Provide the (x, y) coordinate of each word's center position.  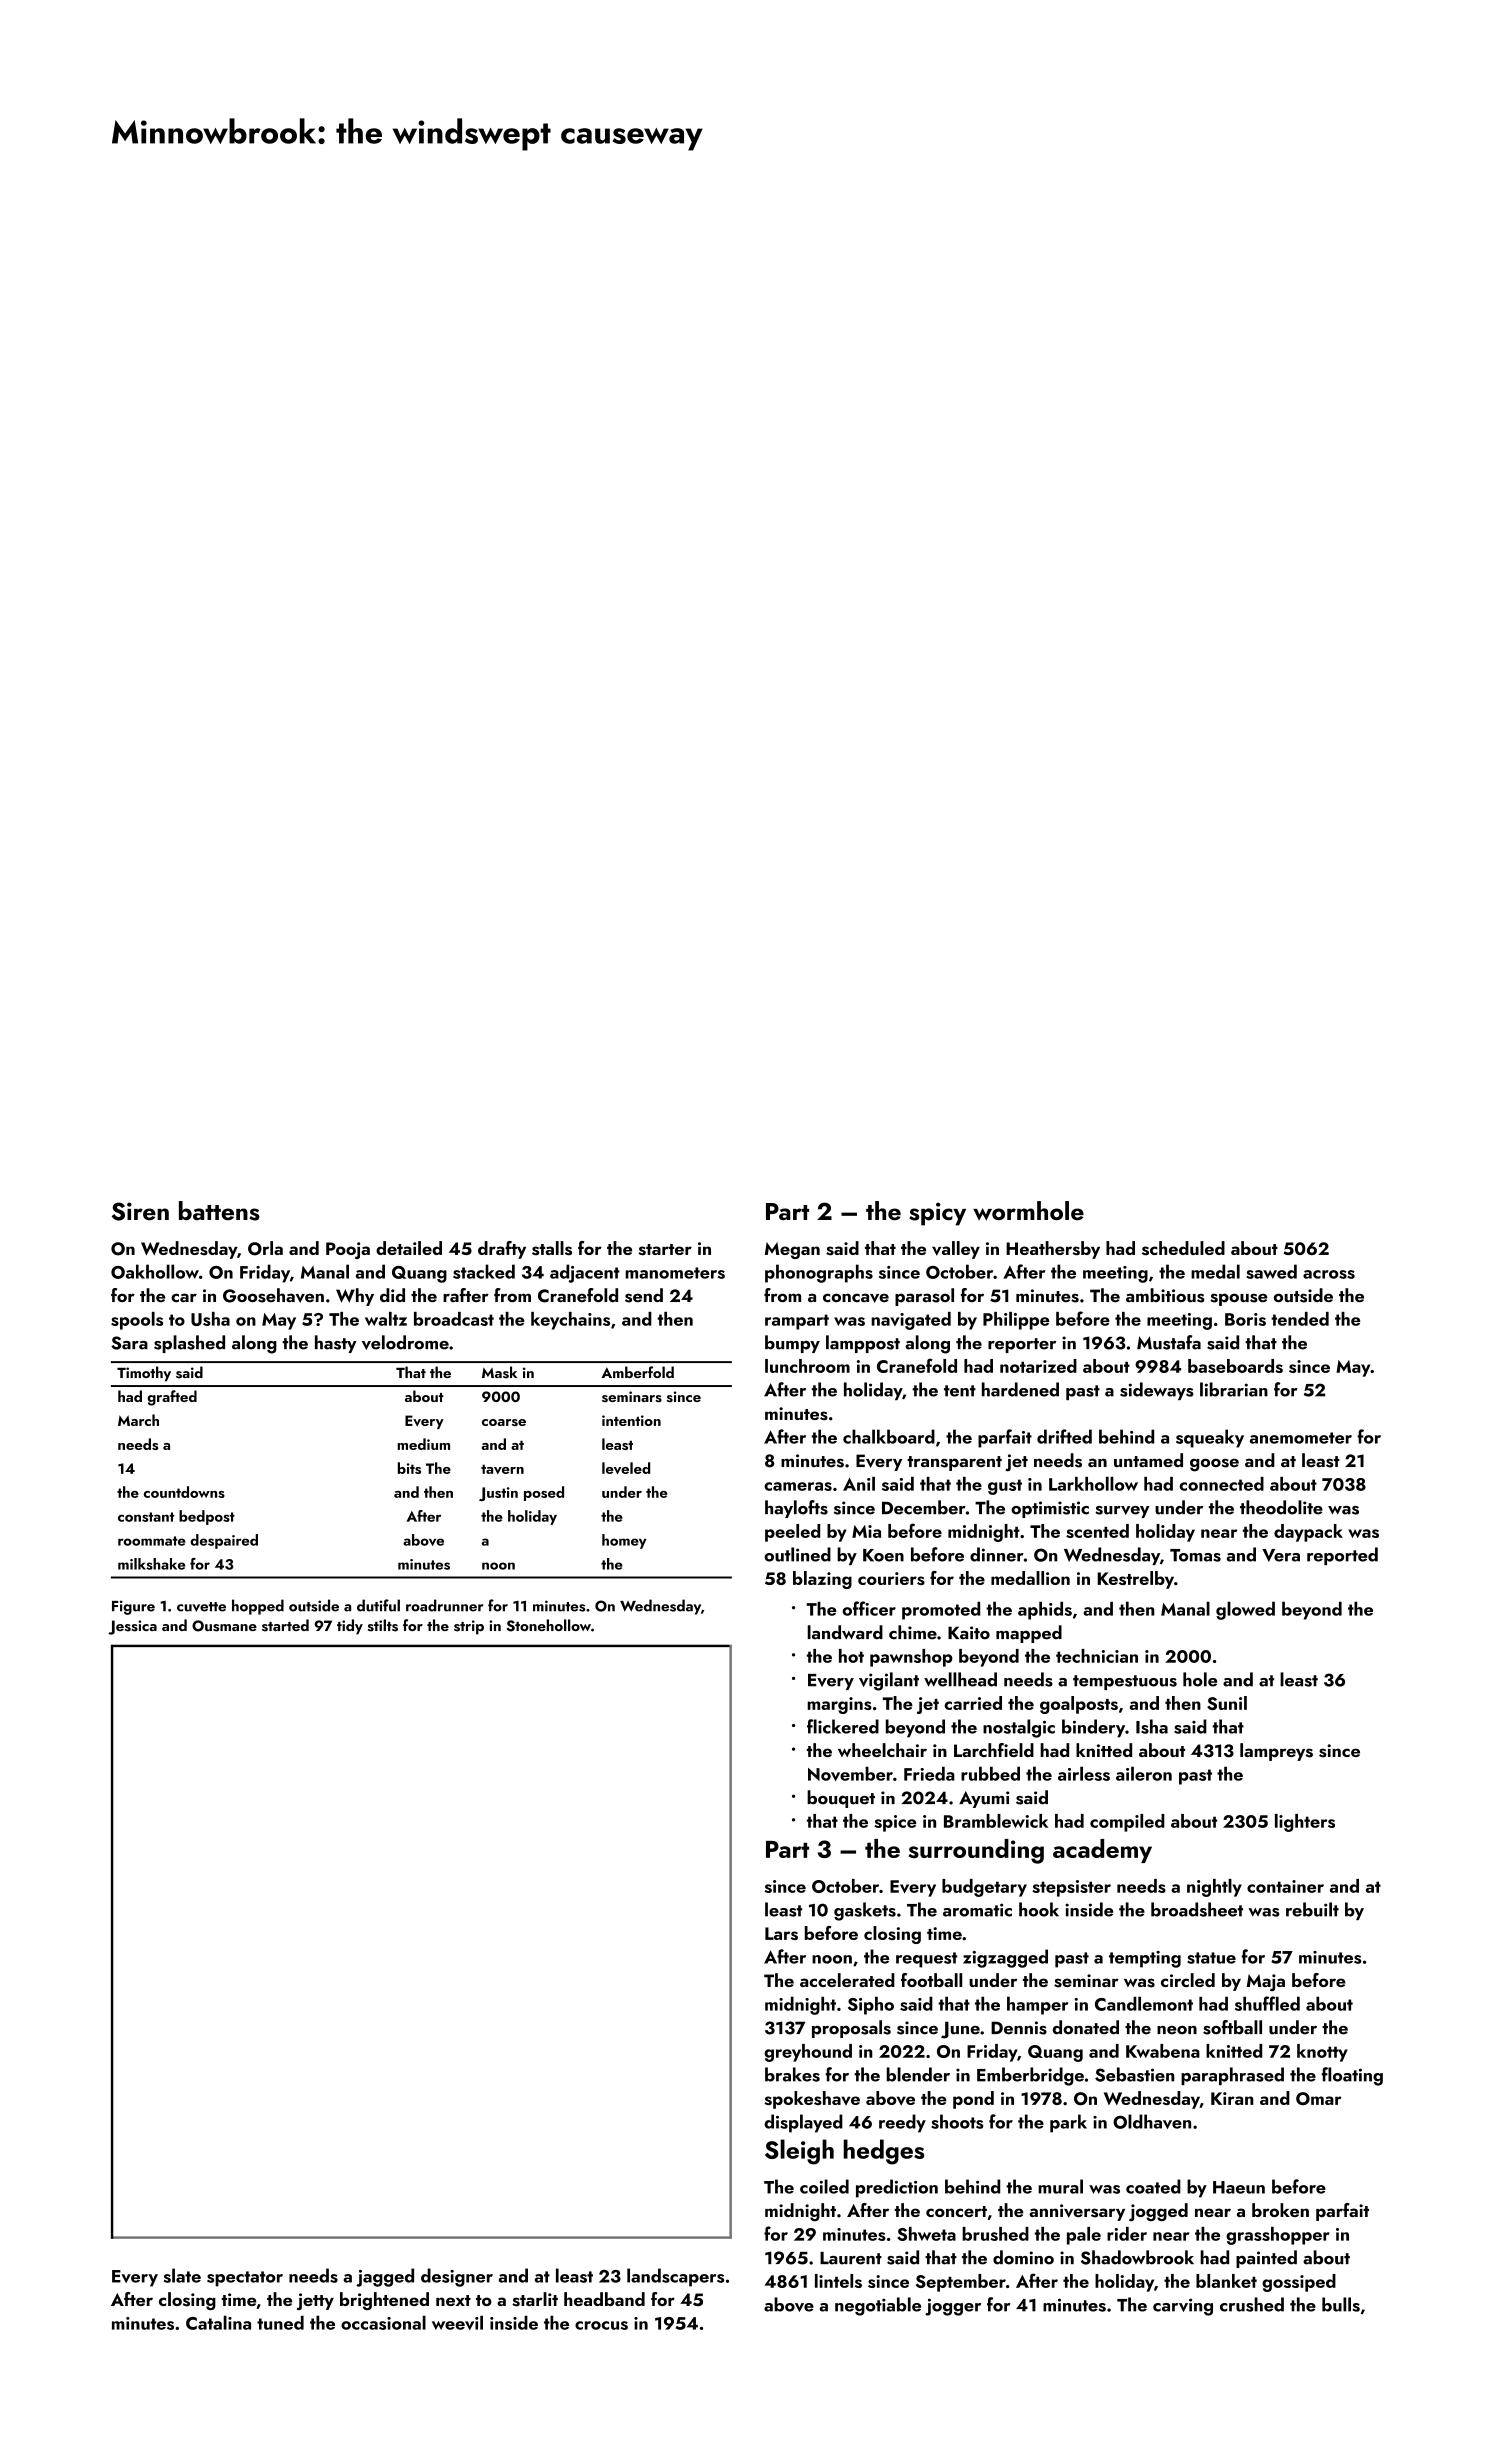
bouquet (841, 1799)
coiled (824, 2186)
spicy (937, 1214)
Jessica (132, 1627)
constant (146, 1517)
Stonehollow (549, 1625)
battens (219, 1211)
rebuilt (1312, 1909)
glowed (1245, 1610)
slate (182, 2275)
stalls (552, 1248)
